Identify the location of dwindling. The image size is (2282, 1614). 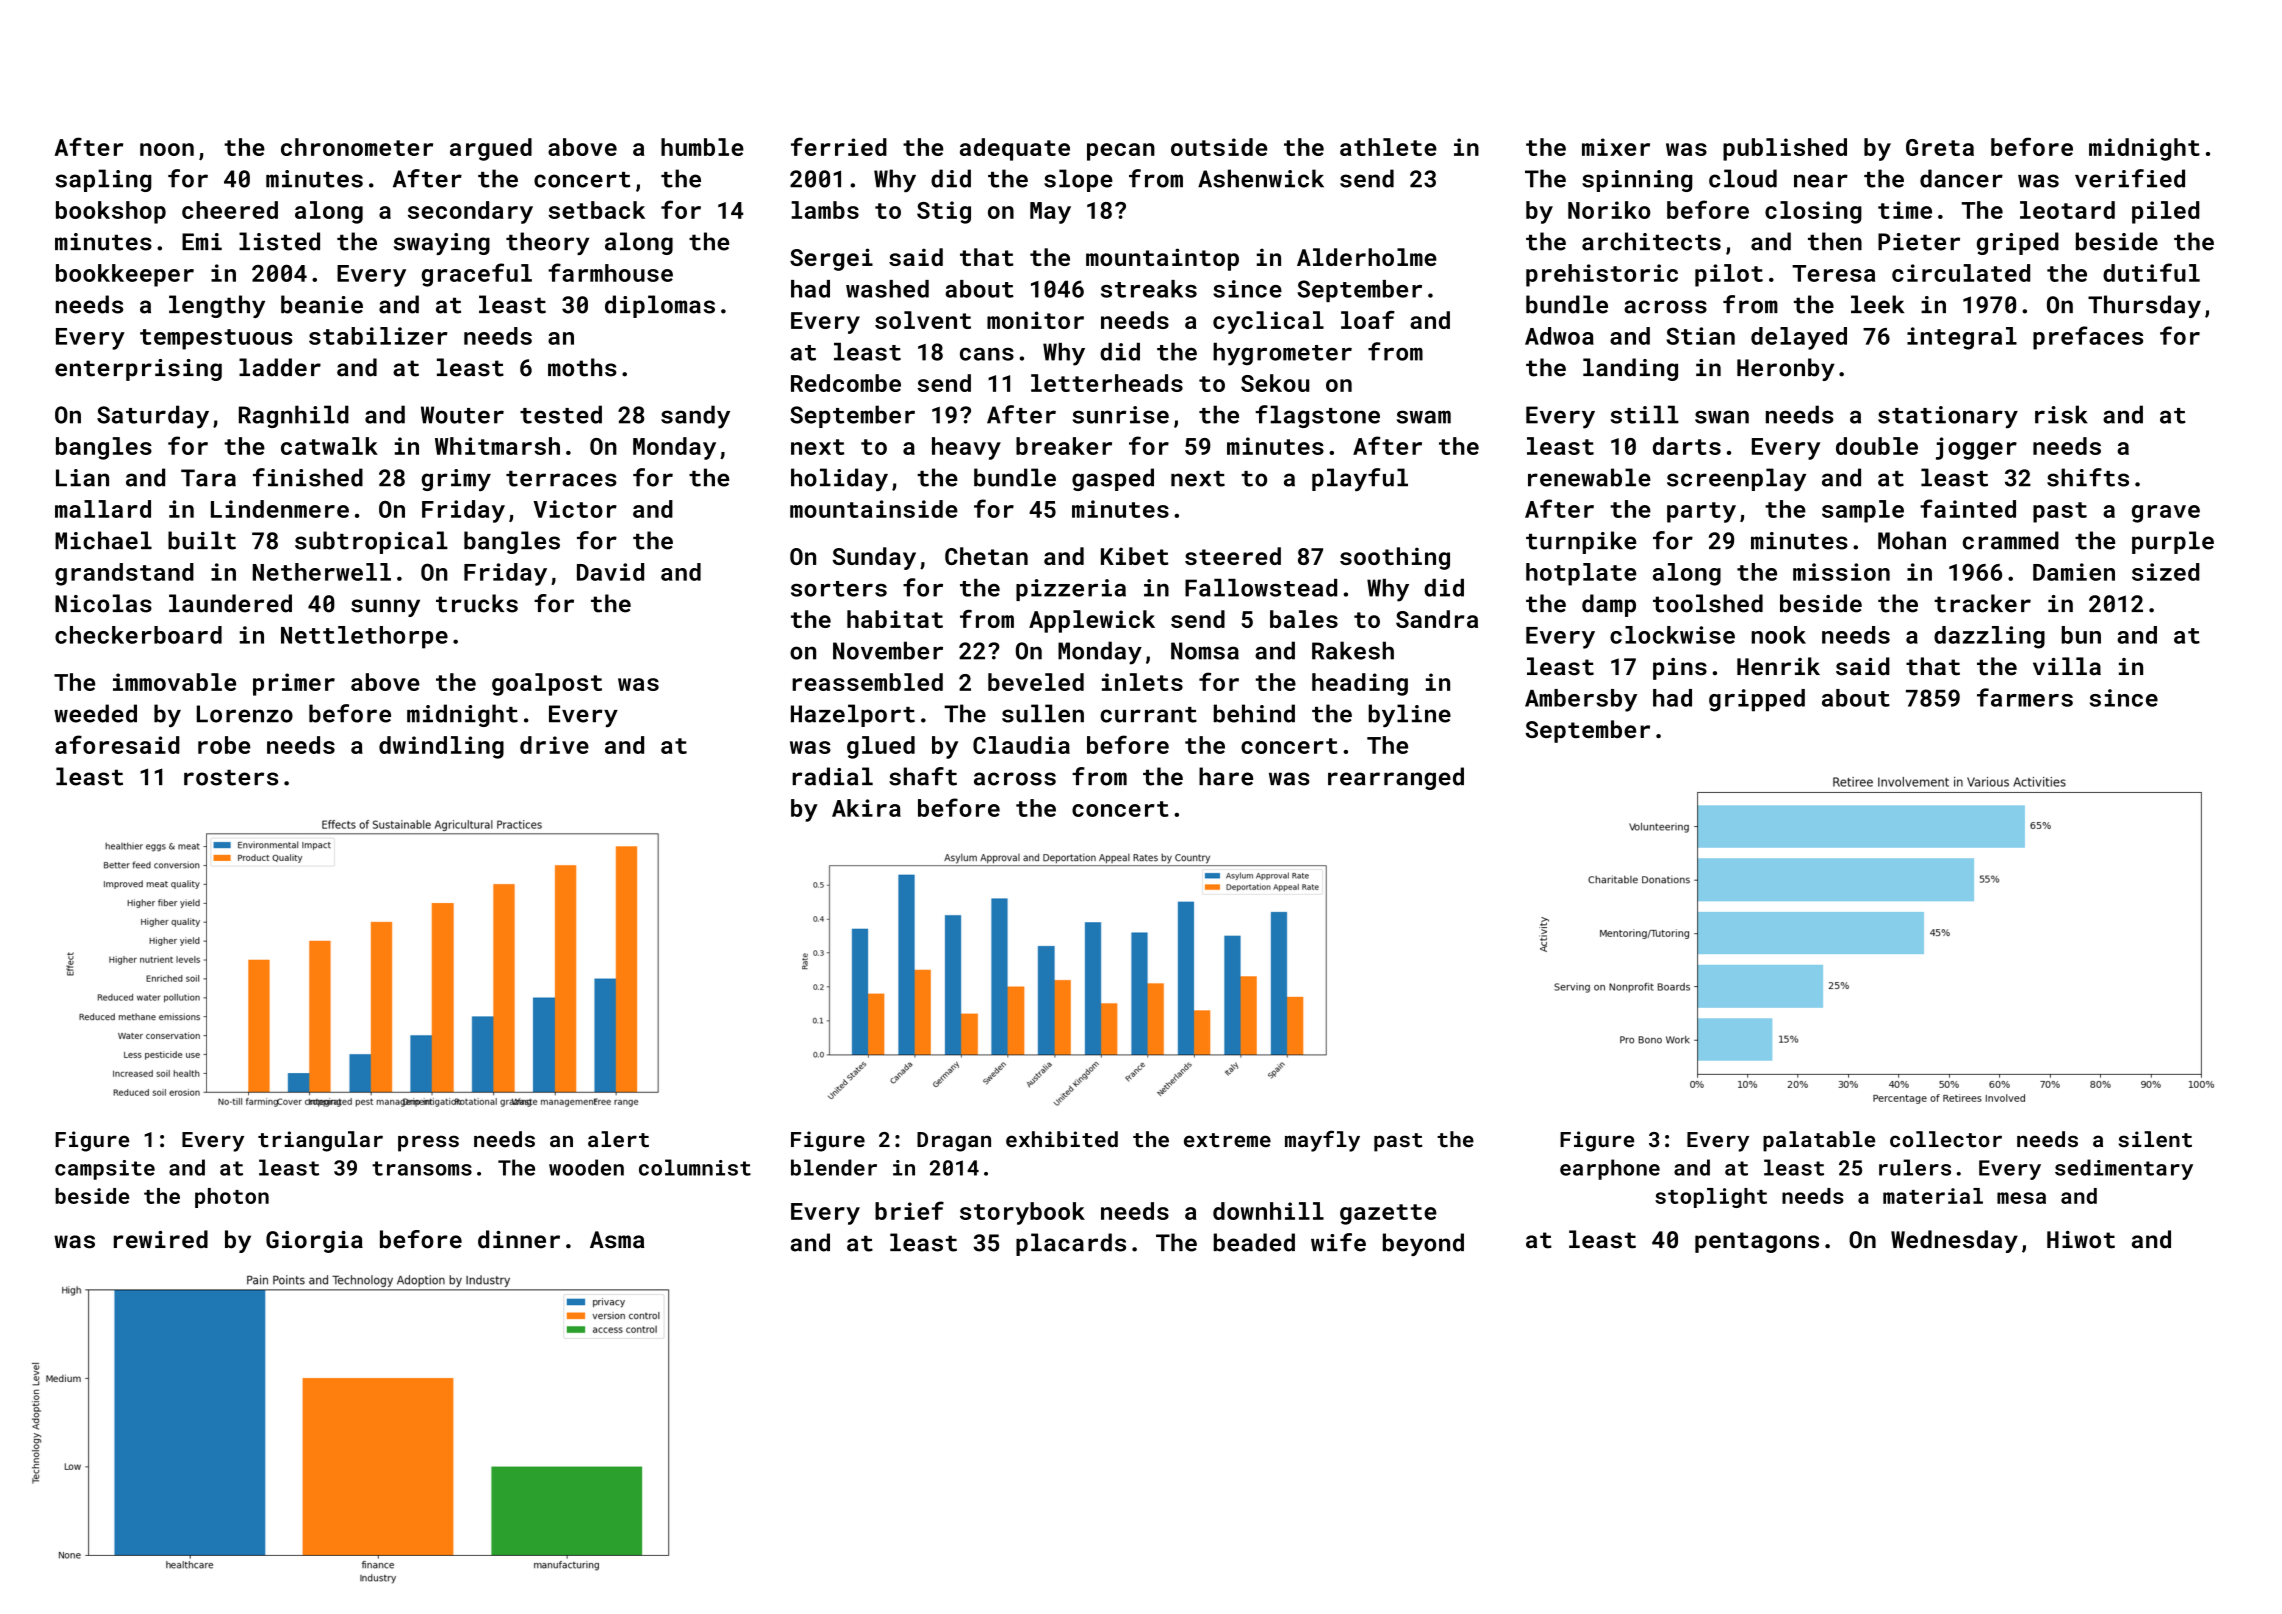
(441, 747).
